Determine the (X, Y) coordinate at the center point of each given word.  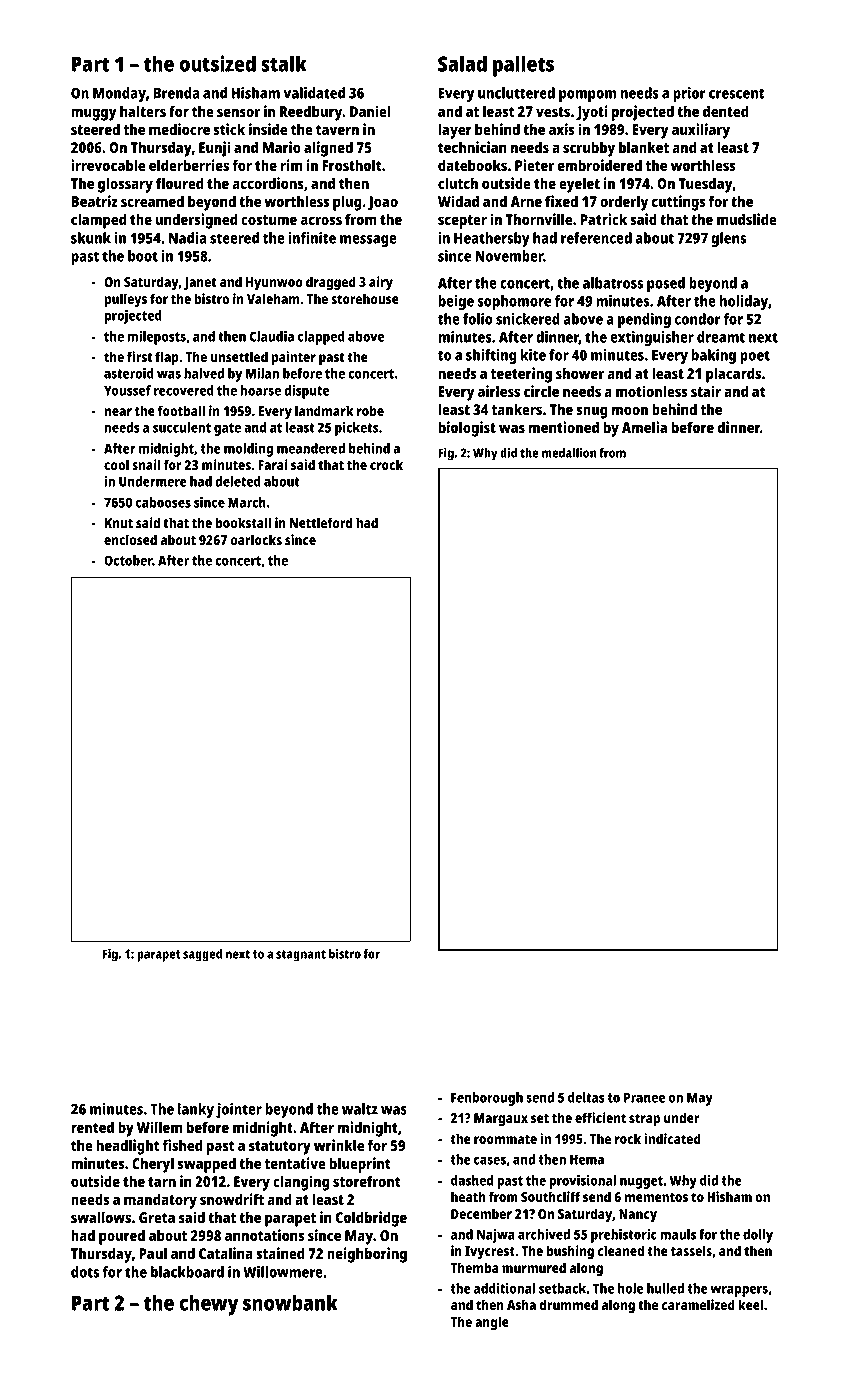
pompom (587, 96)
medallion (569, 453)
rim (291, 165)
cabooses (163, 502)
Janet (200, 283)
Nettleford (321, 522)
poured (122, 1237)
